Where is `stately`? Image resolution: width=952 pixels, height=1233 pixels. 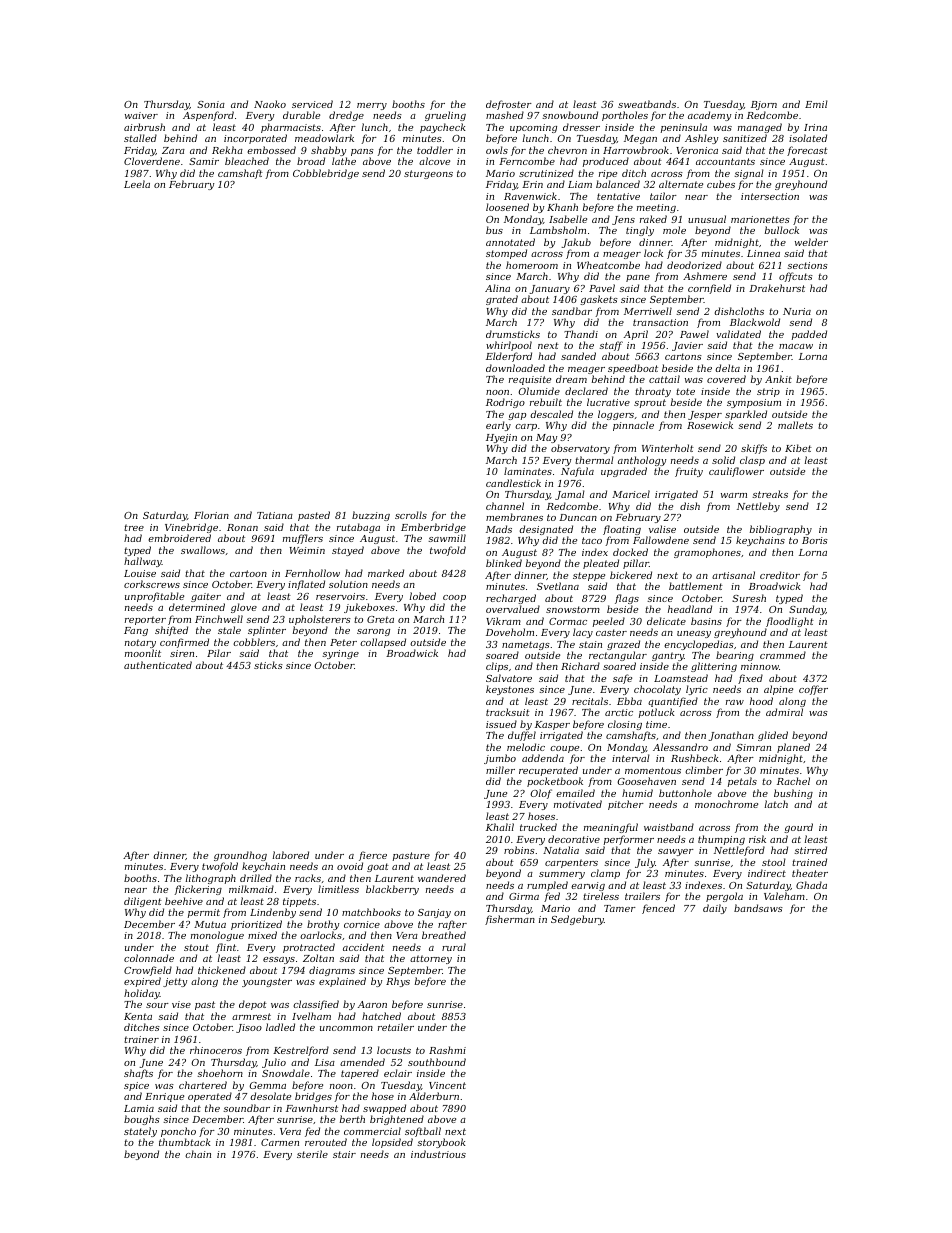
stately is located at coordinates (140, 1132).
